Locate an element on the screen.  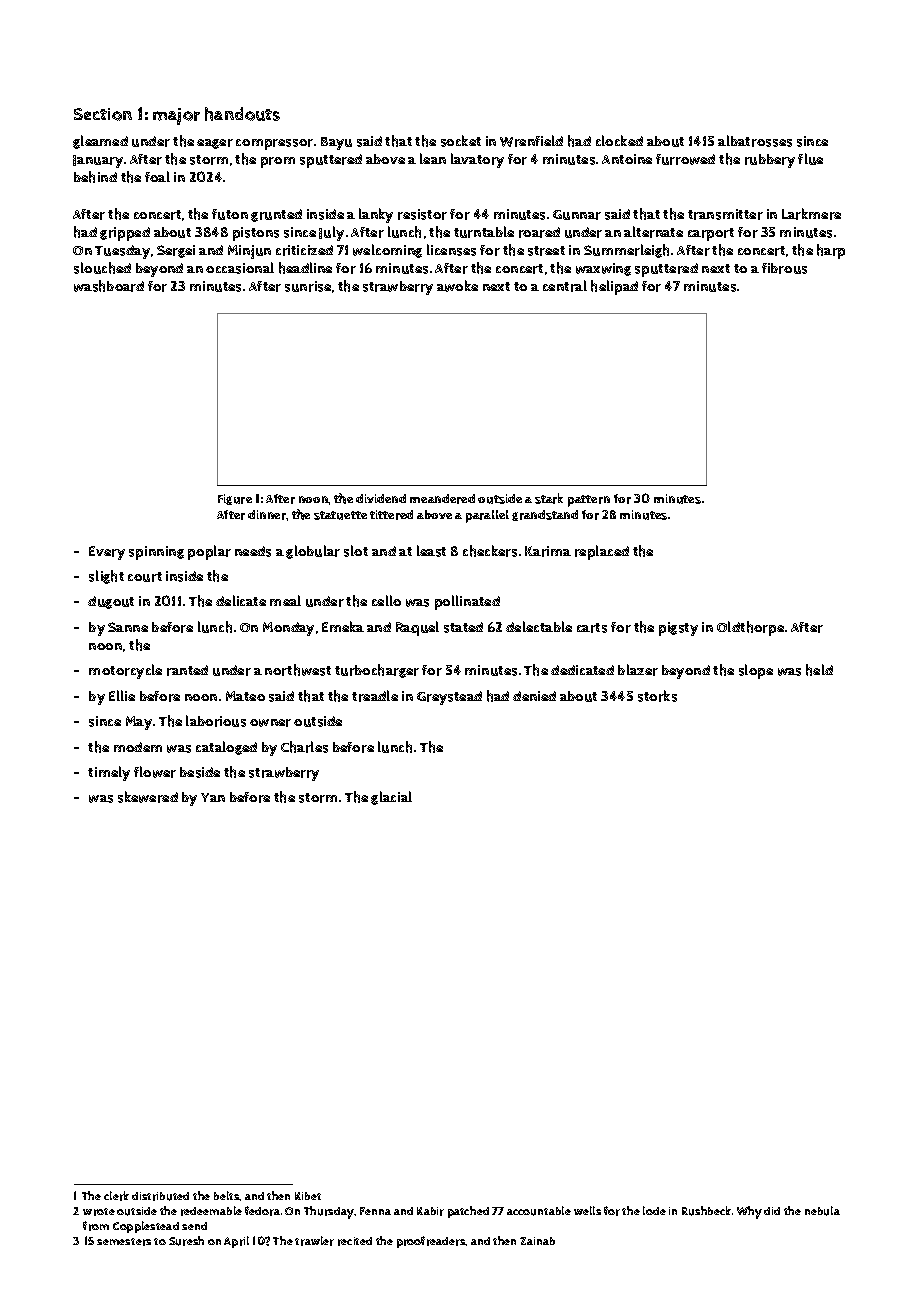
dinner is located at coordinates (267, 515).
